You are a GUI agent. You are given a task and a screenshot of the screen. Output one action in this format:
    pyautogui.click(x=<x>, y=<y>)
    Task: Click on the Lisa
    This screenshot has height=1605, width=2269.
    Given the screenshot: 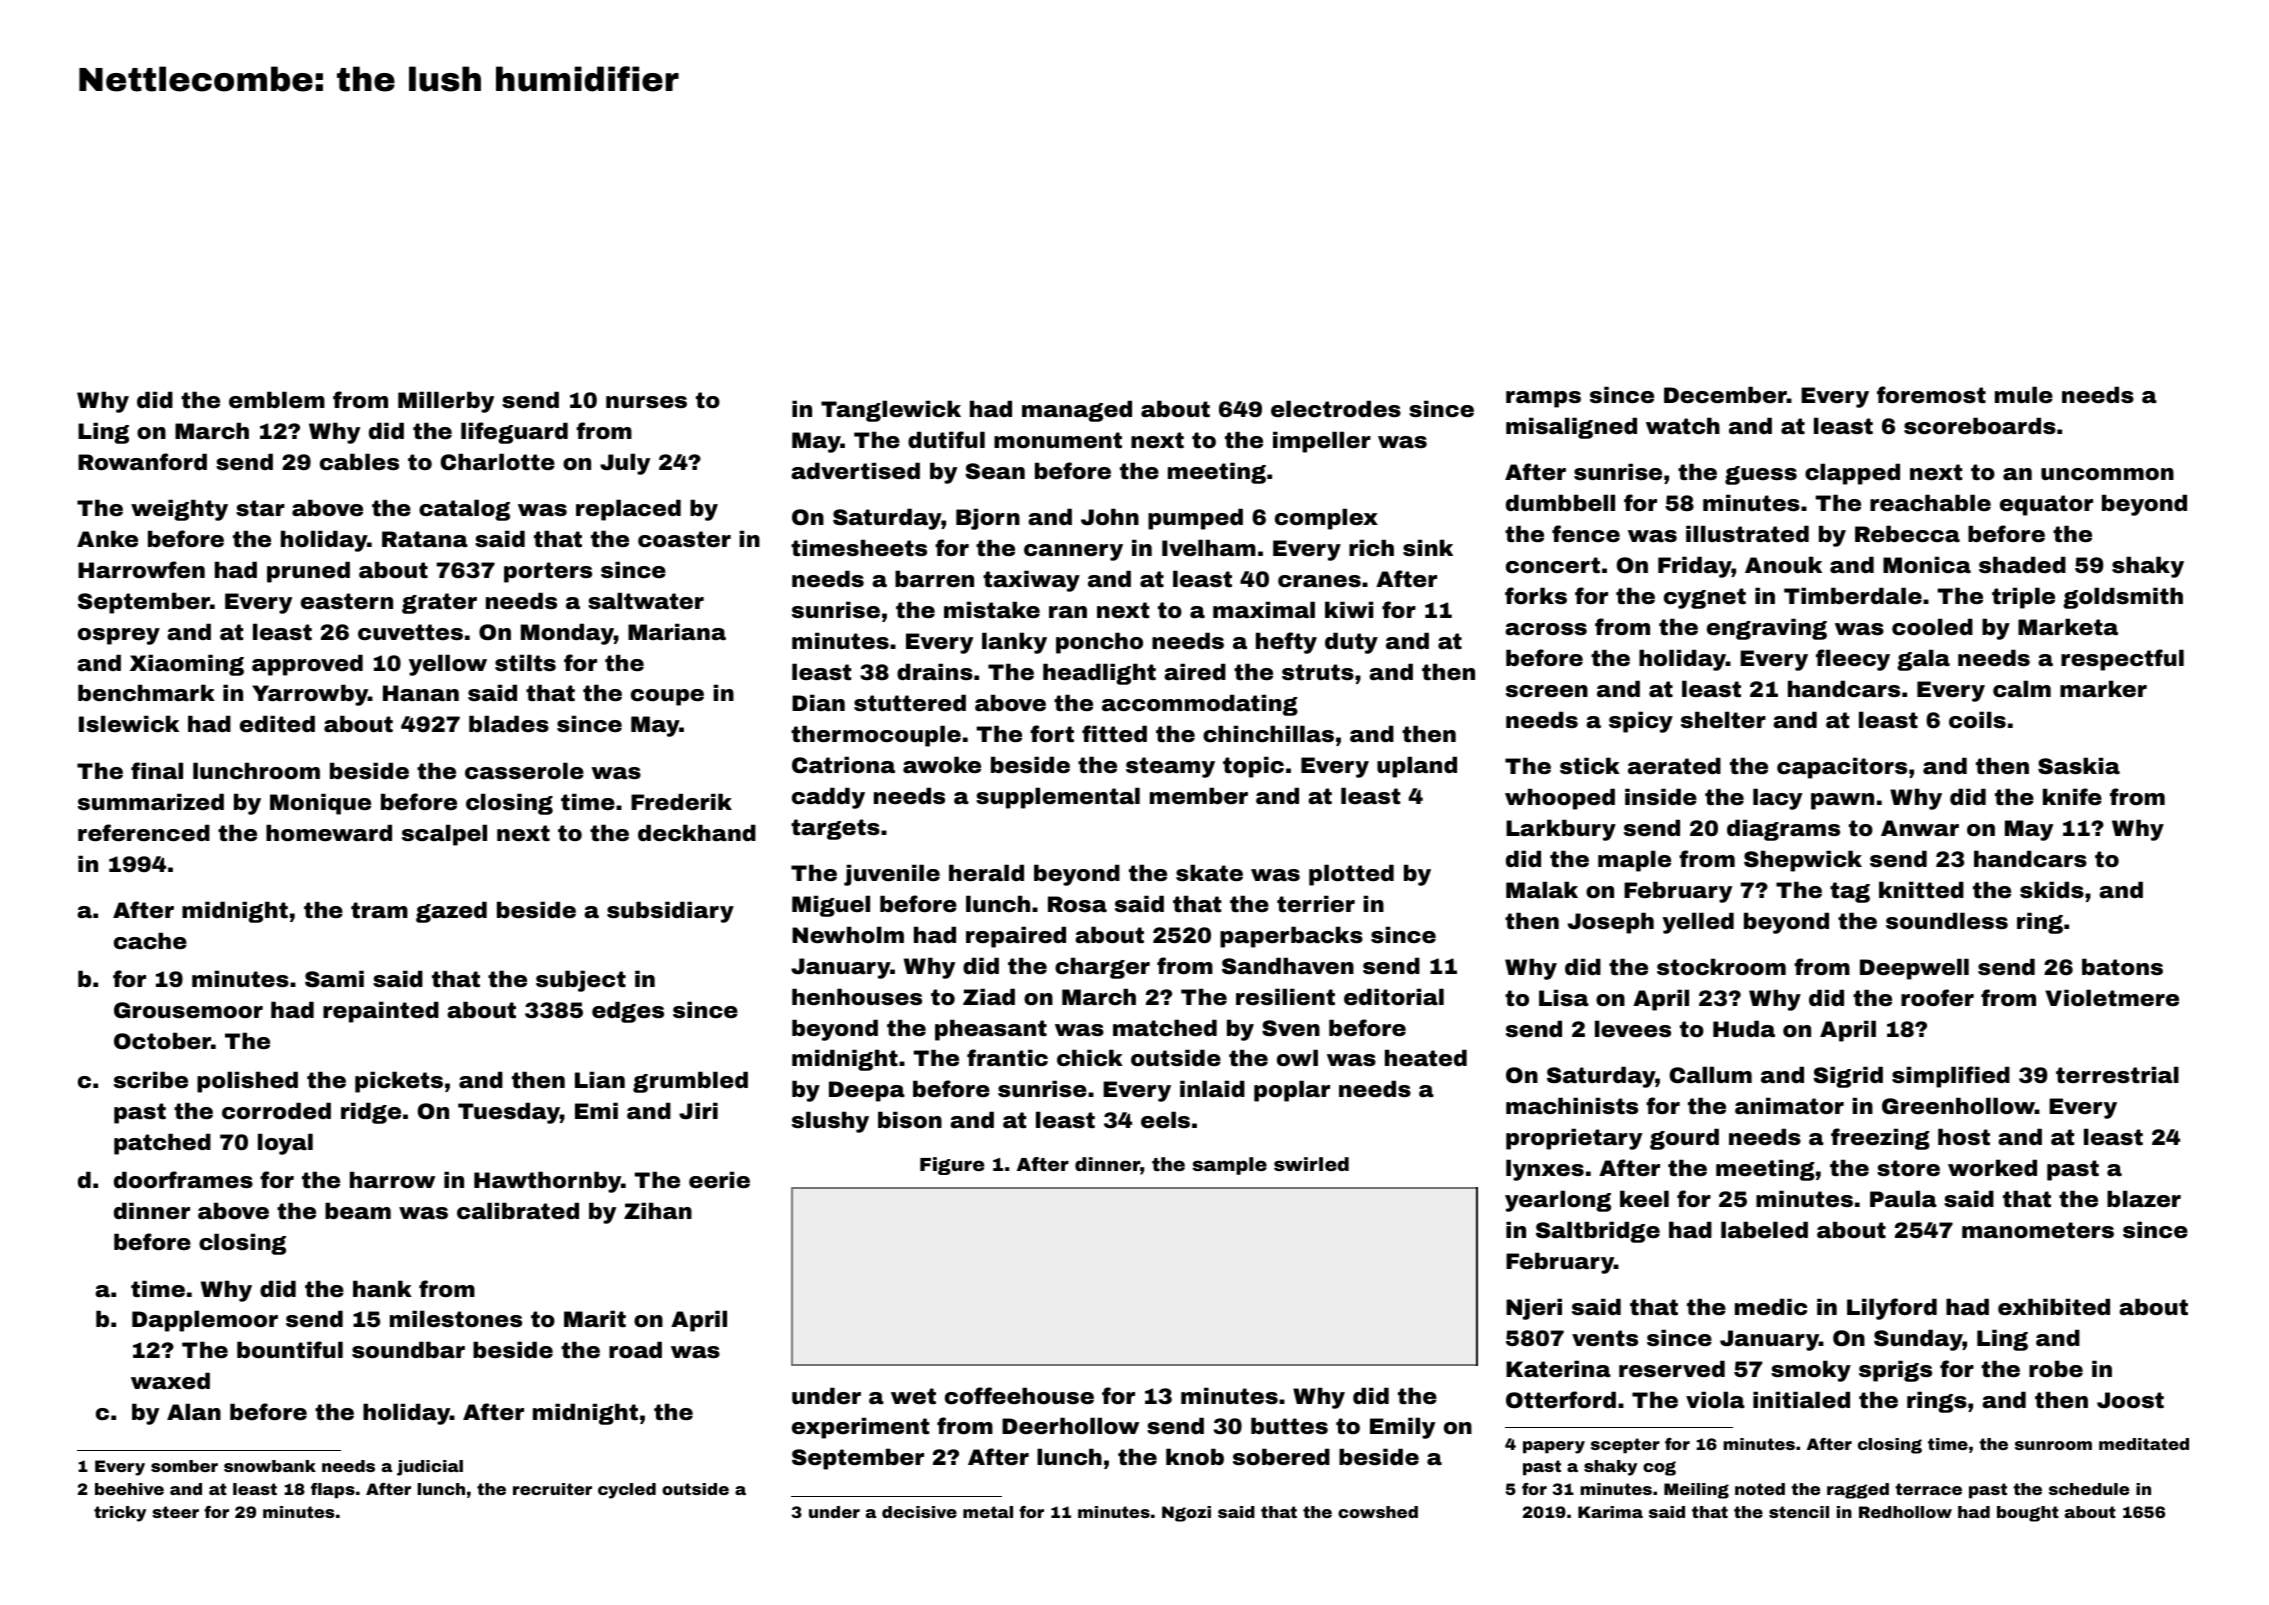 What is the action you would take?
    pyautogui.click(x=1564, y=998)
